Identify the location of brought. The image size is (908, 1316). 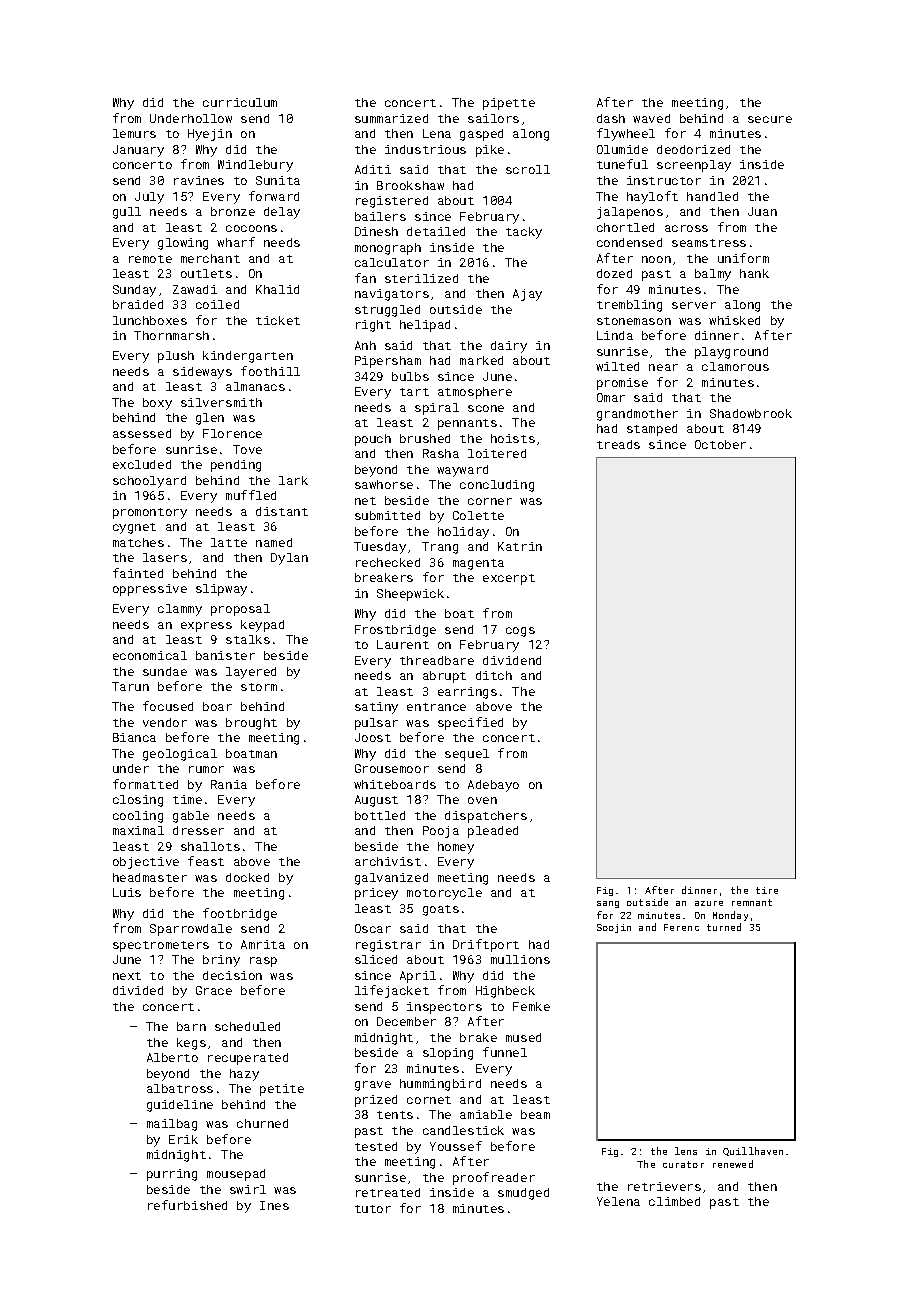
(251, 724).
